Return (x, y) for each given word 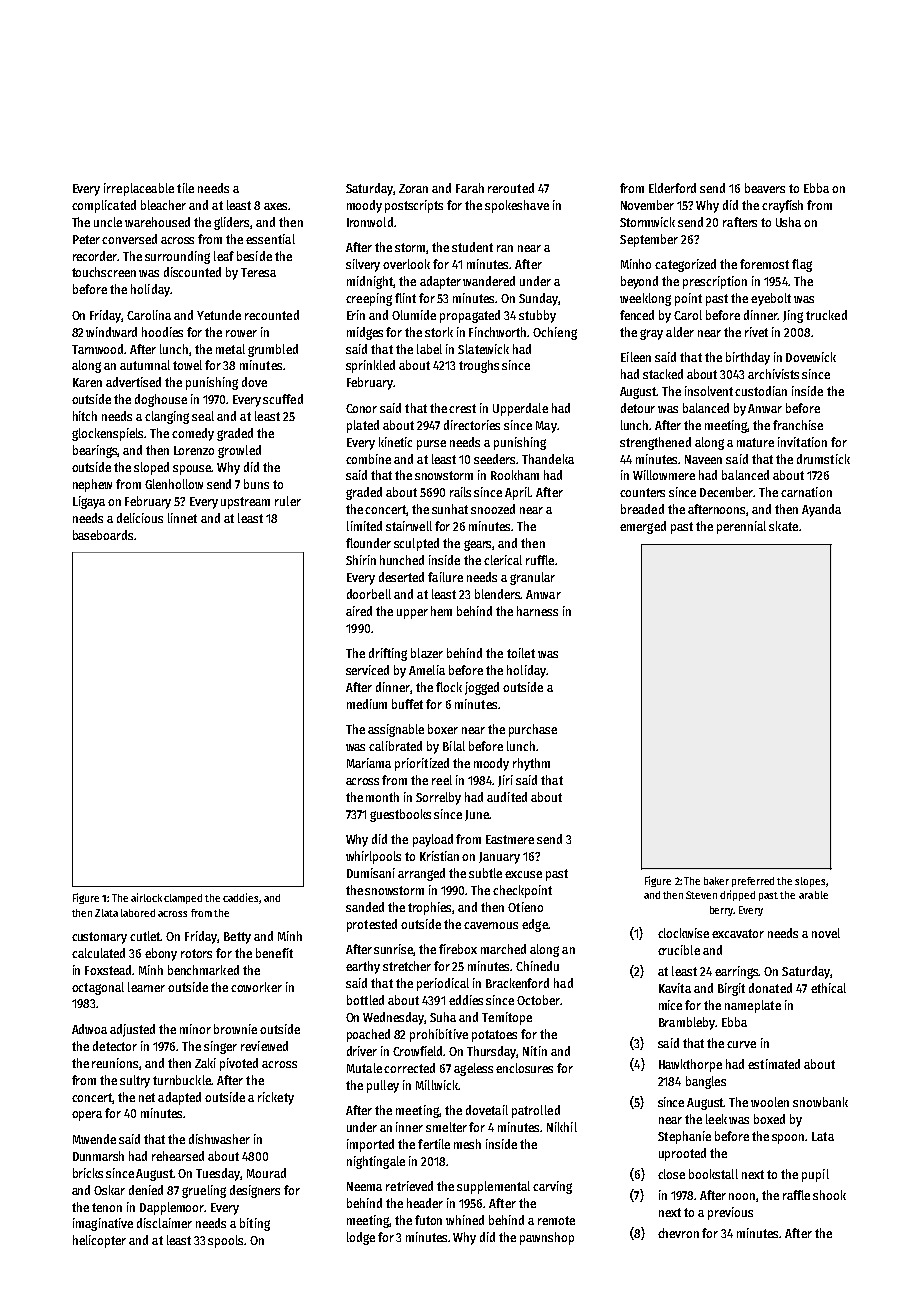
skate (783, 526)
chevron (678, 1233)
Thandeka (548, 459)
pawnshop (547, 1238)
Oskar (109, 1190)
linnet (182, 518)
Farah (470, 188)
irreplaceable (139, 189)
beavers (765, 188)
